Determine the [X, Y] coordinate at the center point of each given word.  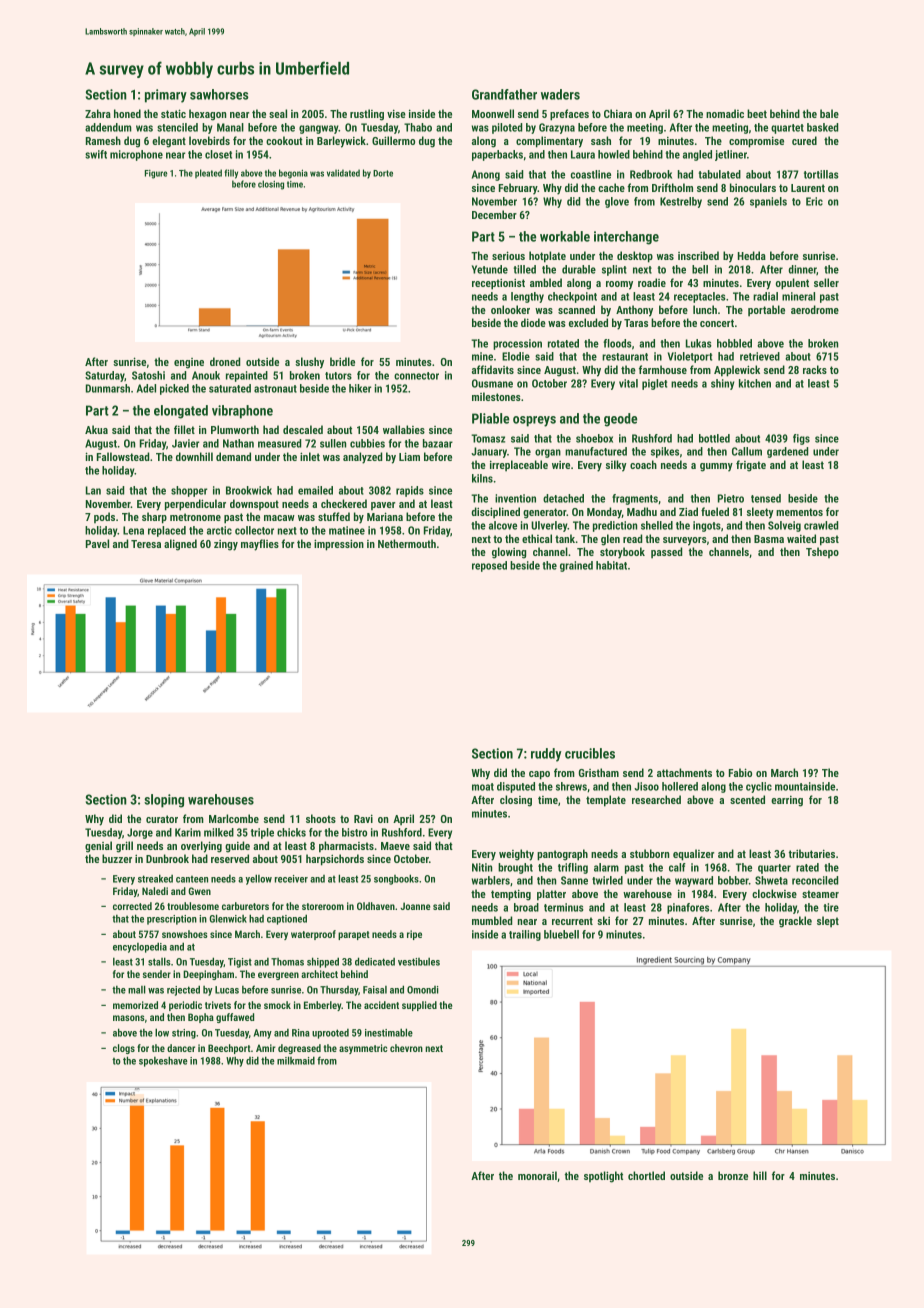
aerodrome [815, 309]
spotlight [603, 1177]
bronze [733, 1175]
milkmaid [296, 1060]
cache [611, 187]
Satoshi [148, 375]
